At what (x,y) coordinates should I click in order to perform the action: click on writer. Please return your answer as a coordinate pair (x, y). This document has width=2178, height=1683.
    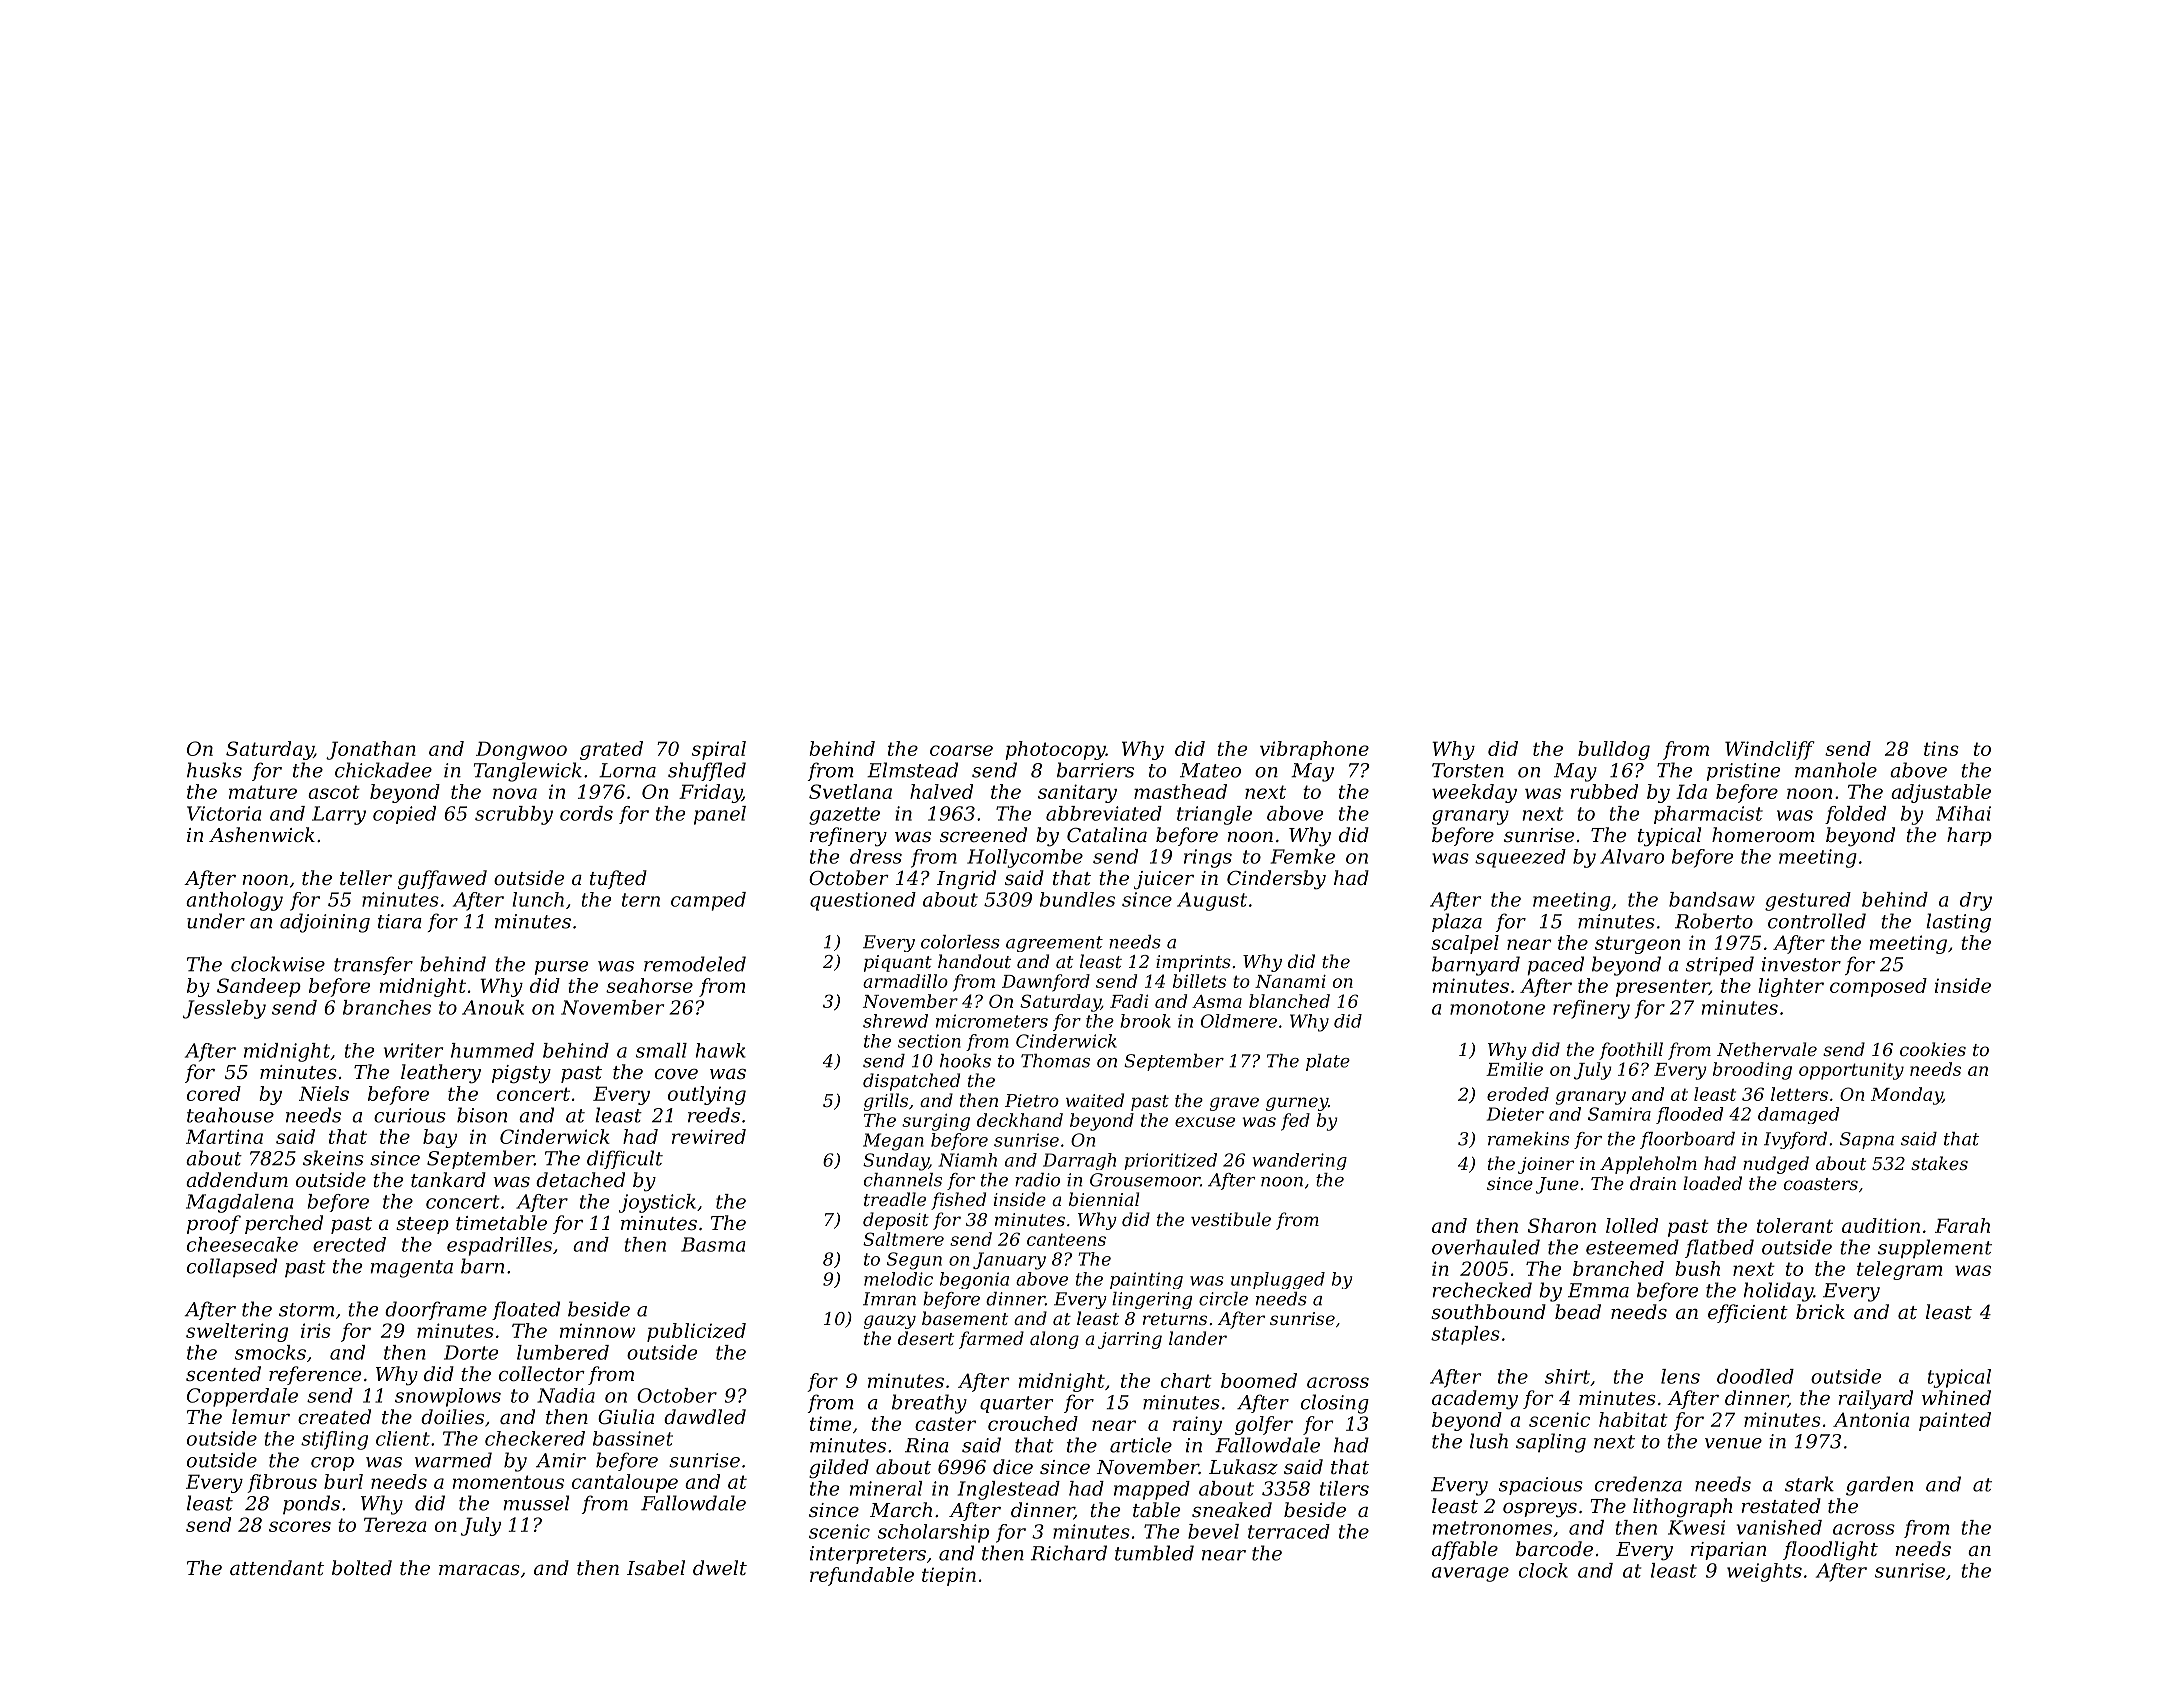
    Looking at the image, I should click on (413, 1050).
